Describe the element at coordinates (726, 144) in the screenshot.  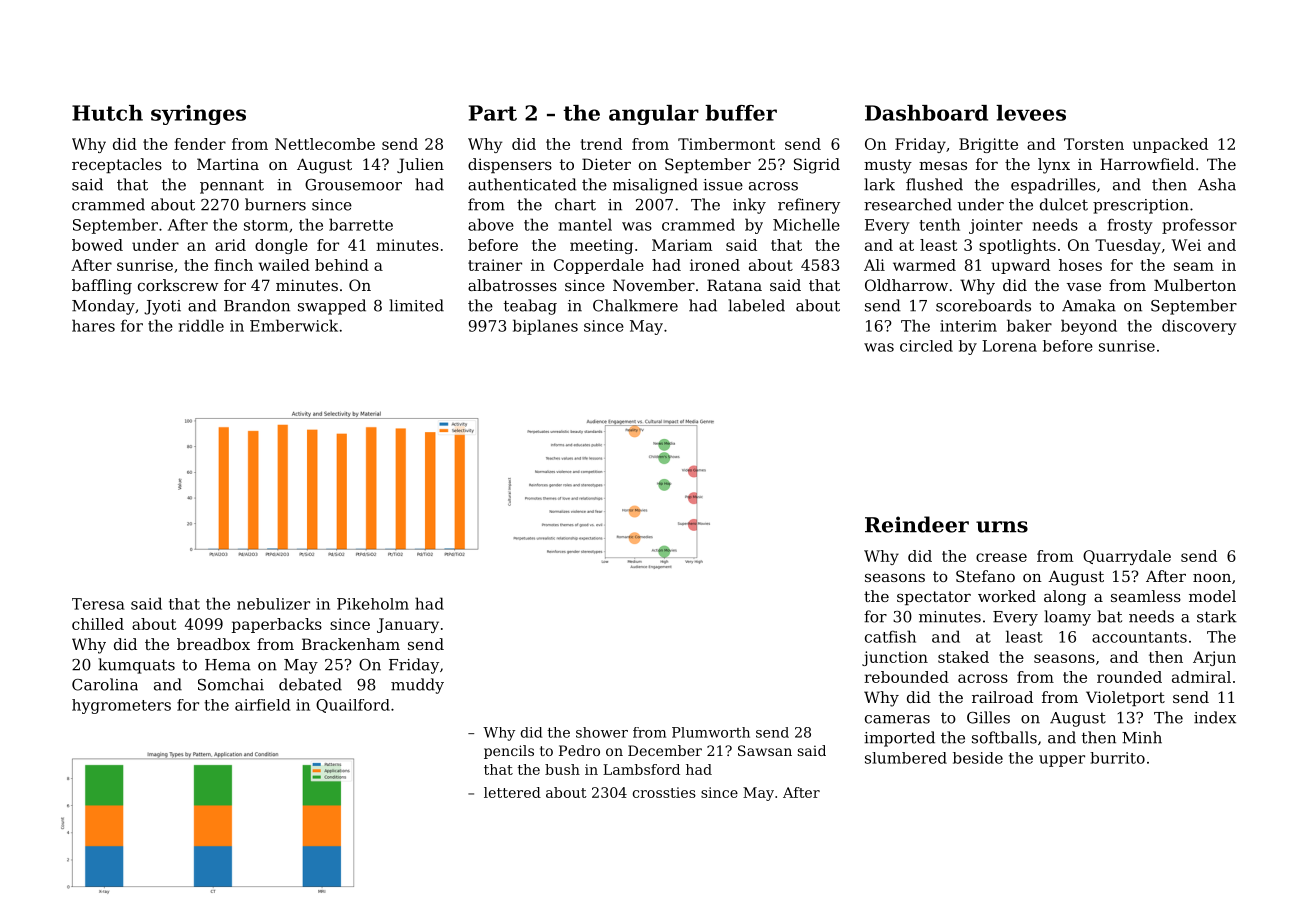
I see `Timbermont` at that location.
